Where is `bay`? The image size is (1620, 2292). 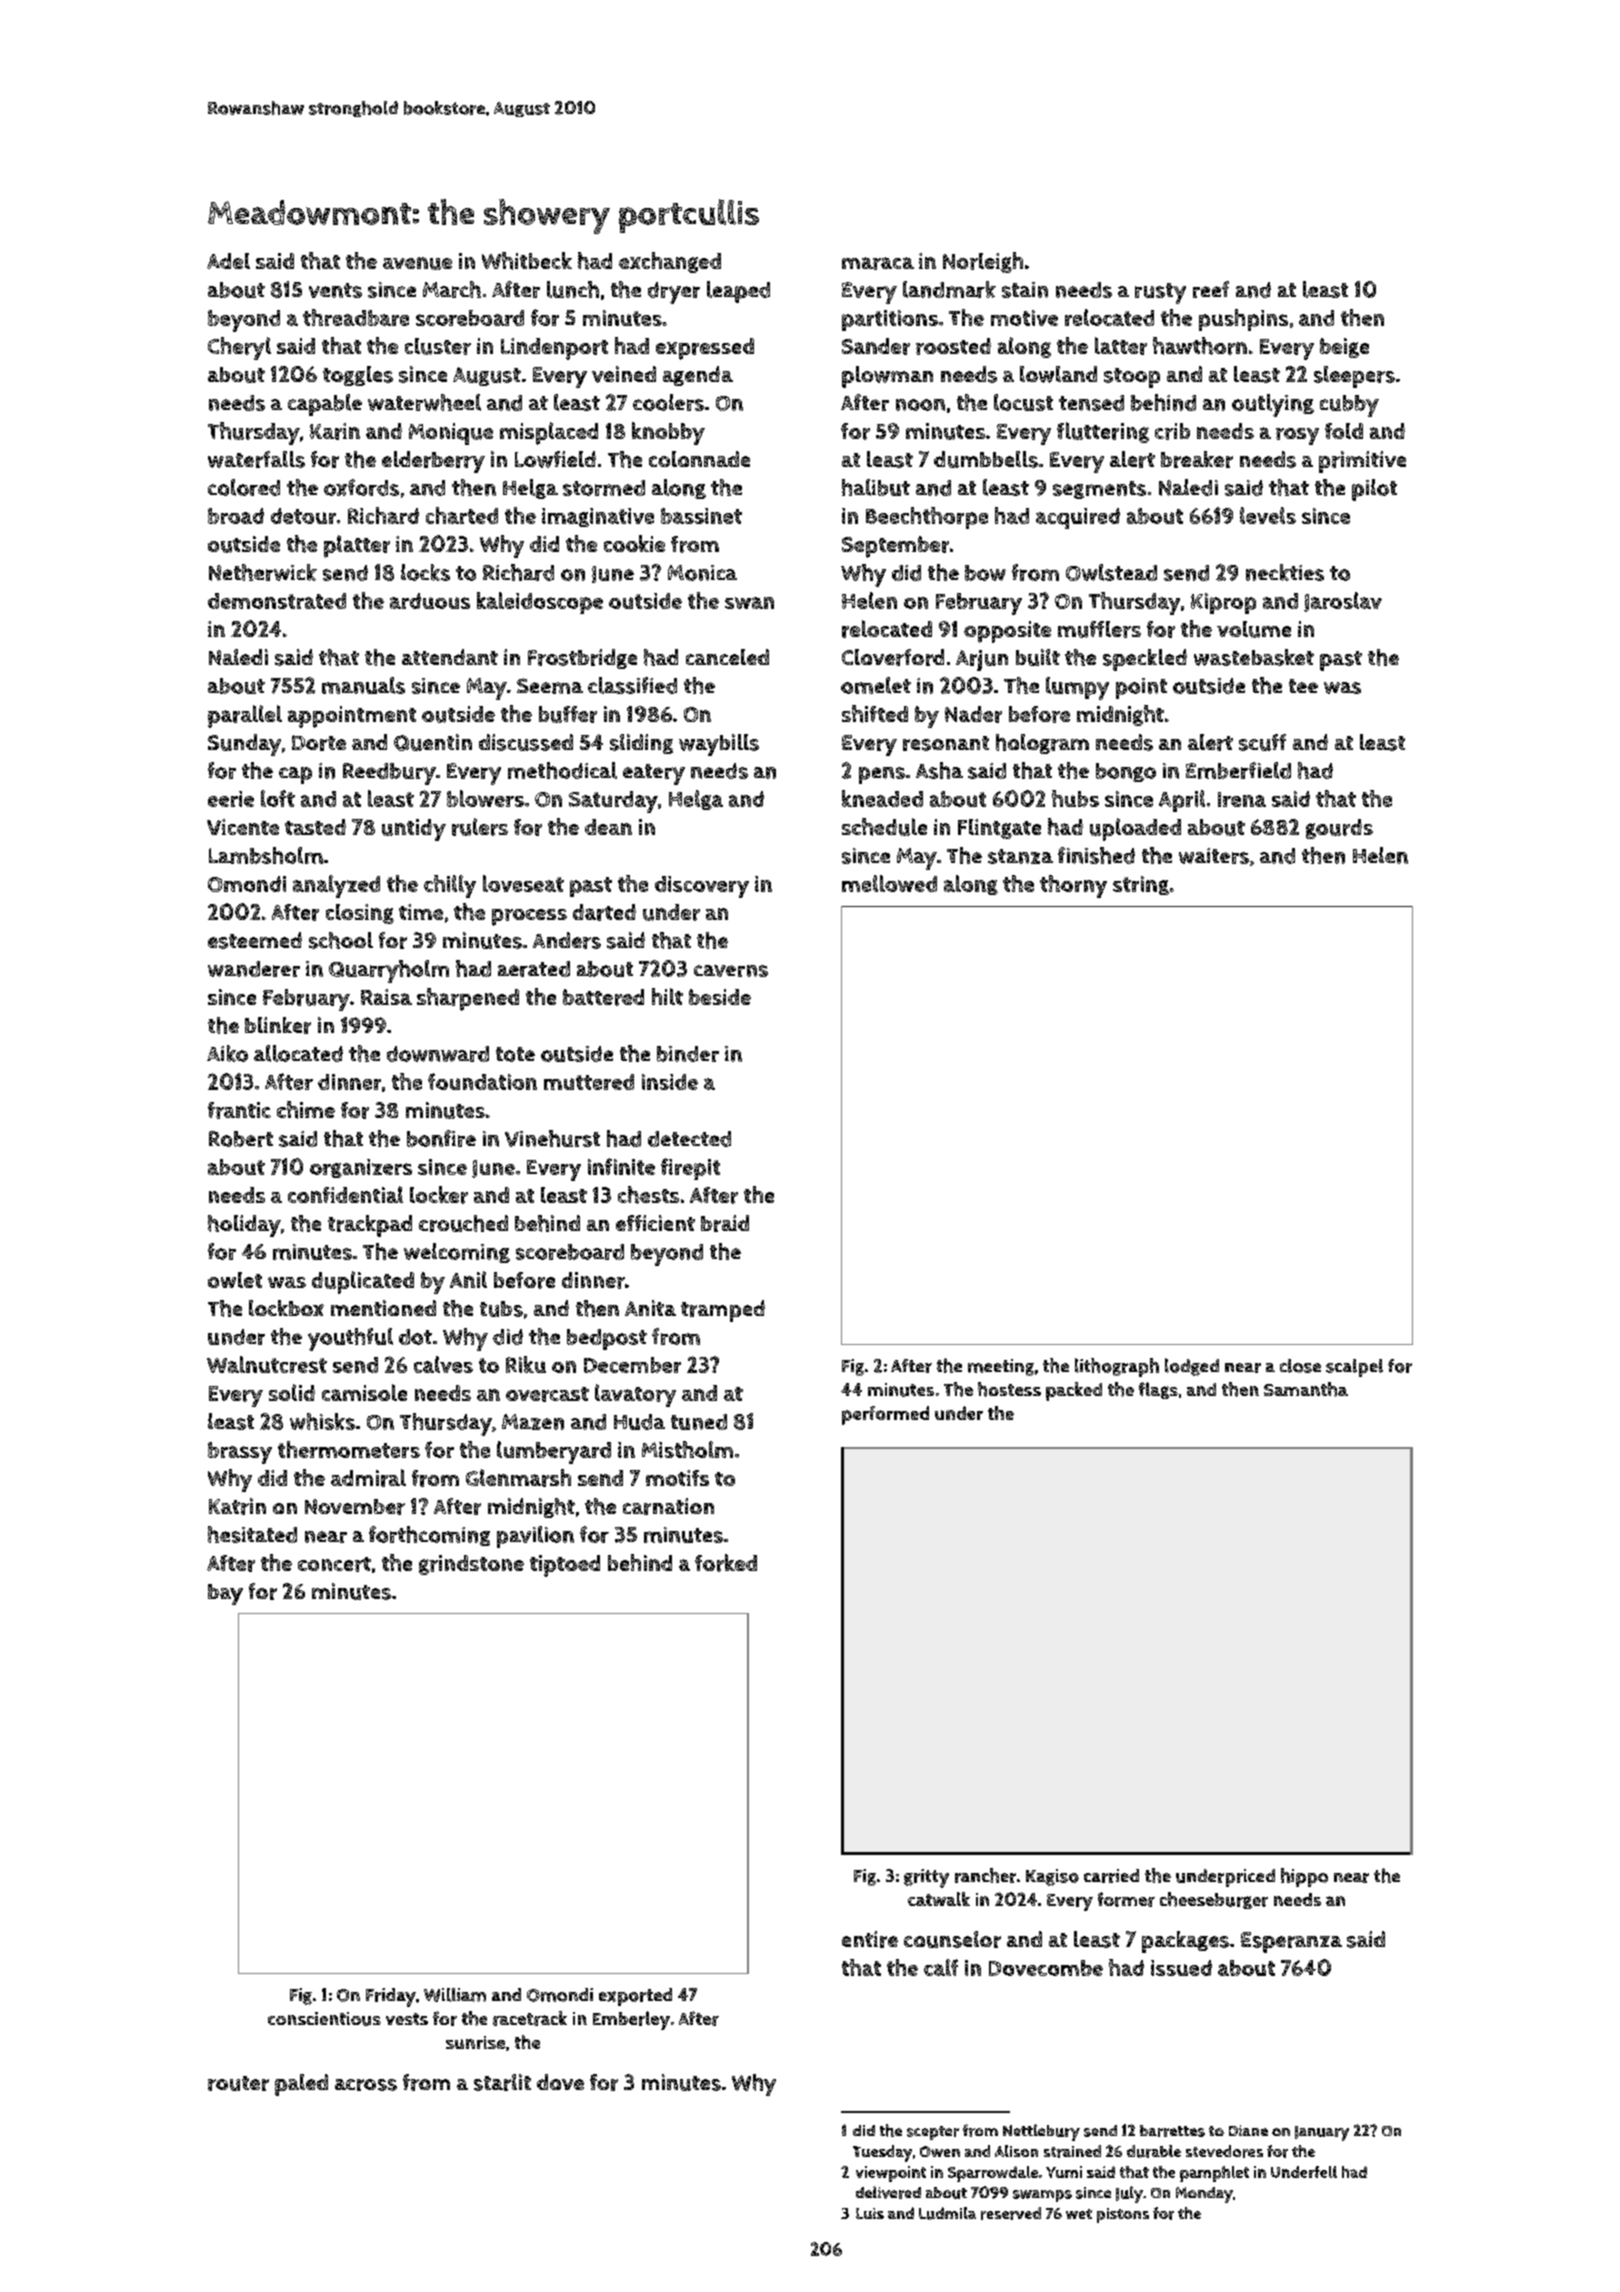
bay is located at coordinates (225, 1594).
